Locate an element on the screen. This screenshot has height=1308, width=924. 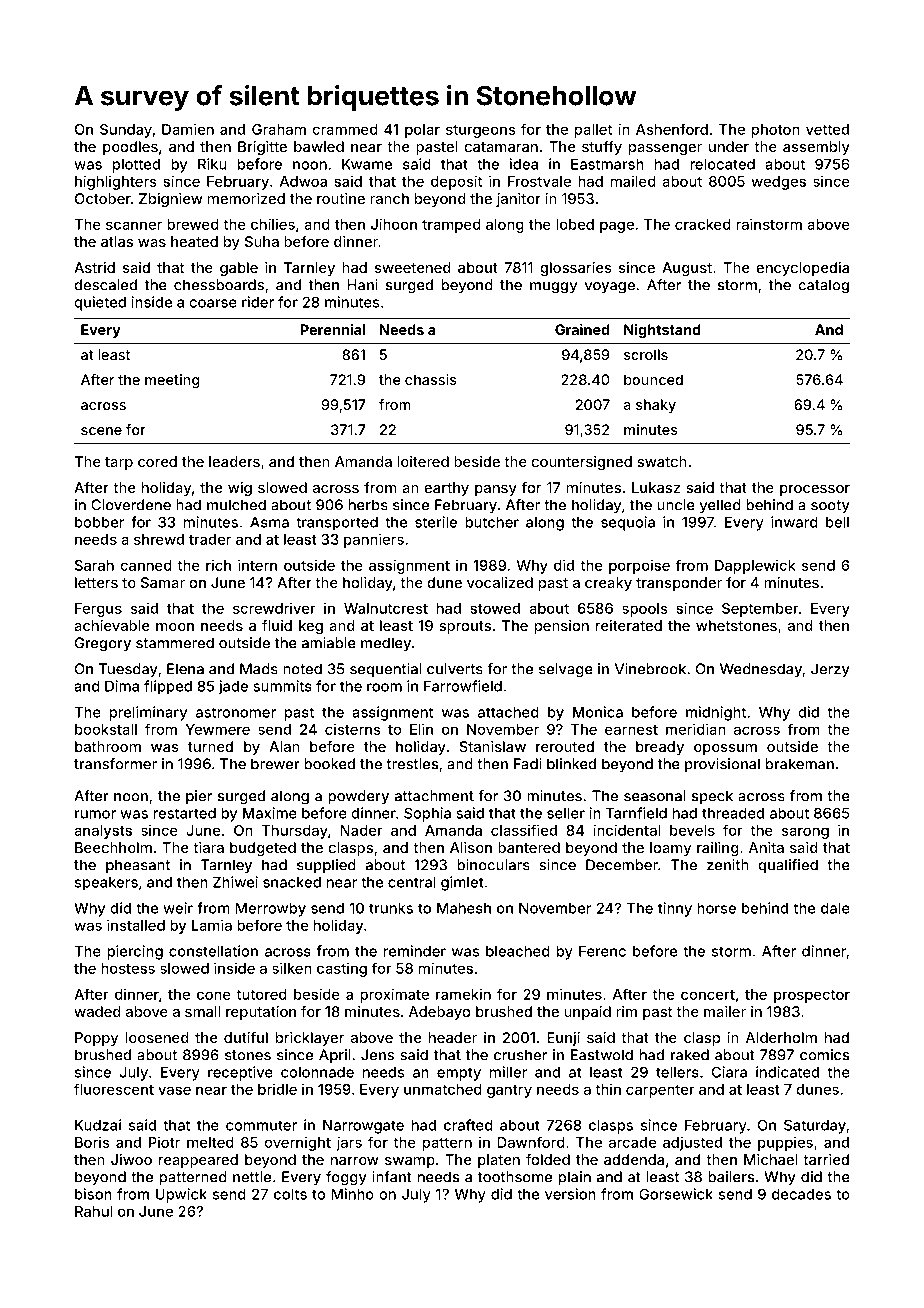
bell is located at coordinates (837, 522).
